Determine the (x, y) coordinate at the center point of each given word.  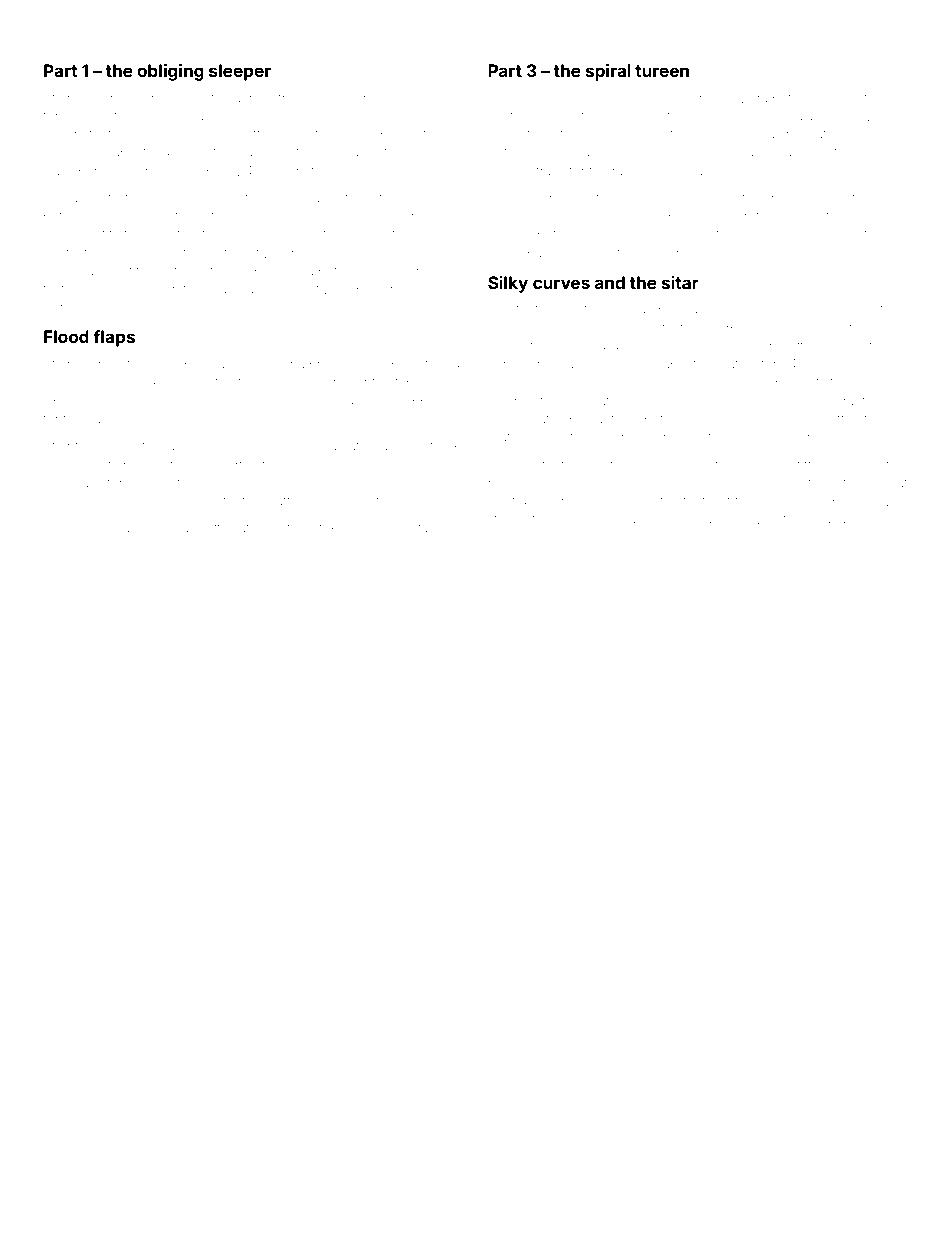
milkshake (73, 483)
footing (536, 310)
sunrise (97, 364)
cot (168, 271)
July (850, 117)
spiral (608, 72)
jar (709, 520)
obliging (170, 72)
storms (508, 519)
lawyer (797, 421)
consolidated (526, 419)
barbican (736, 328)
